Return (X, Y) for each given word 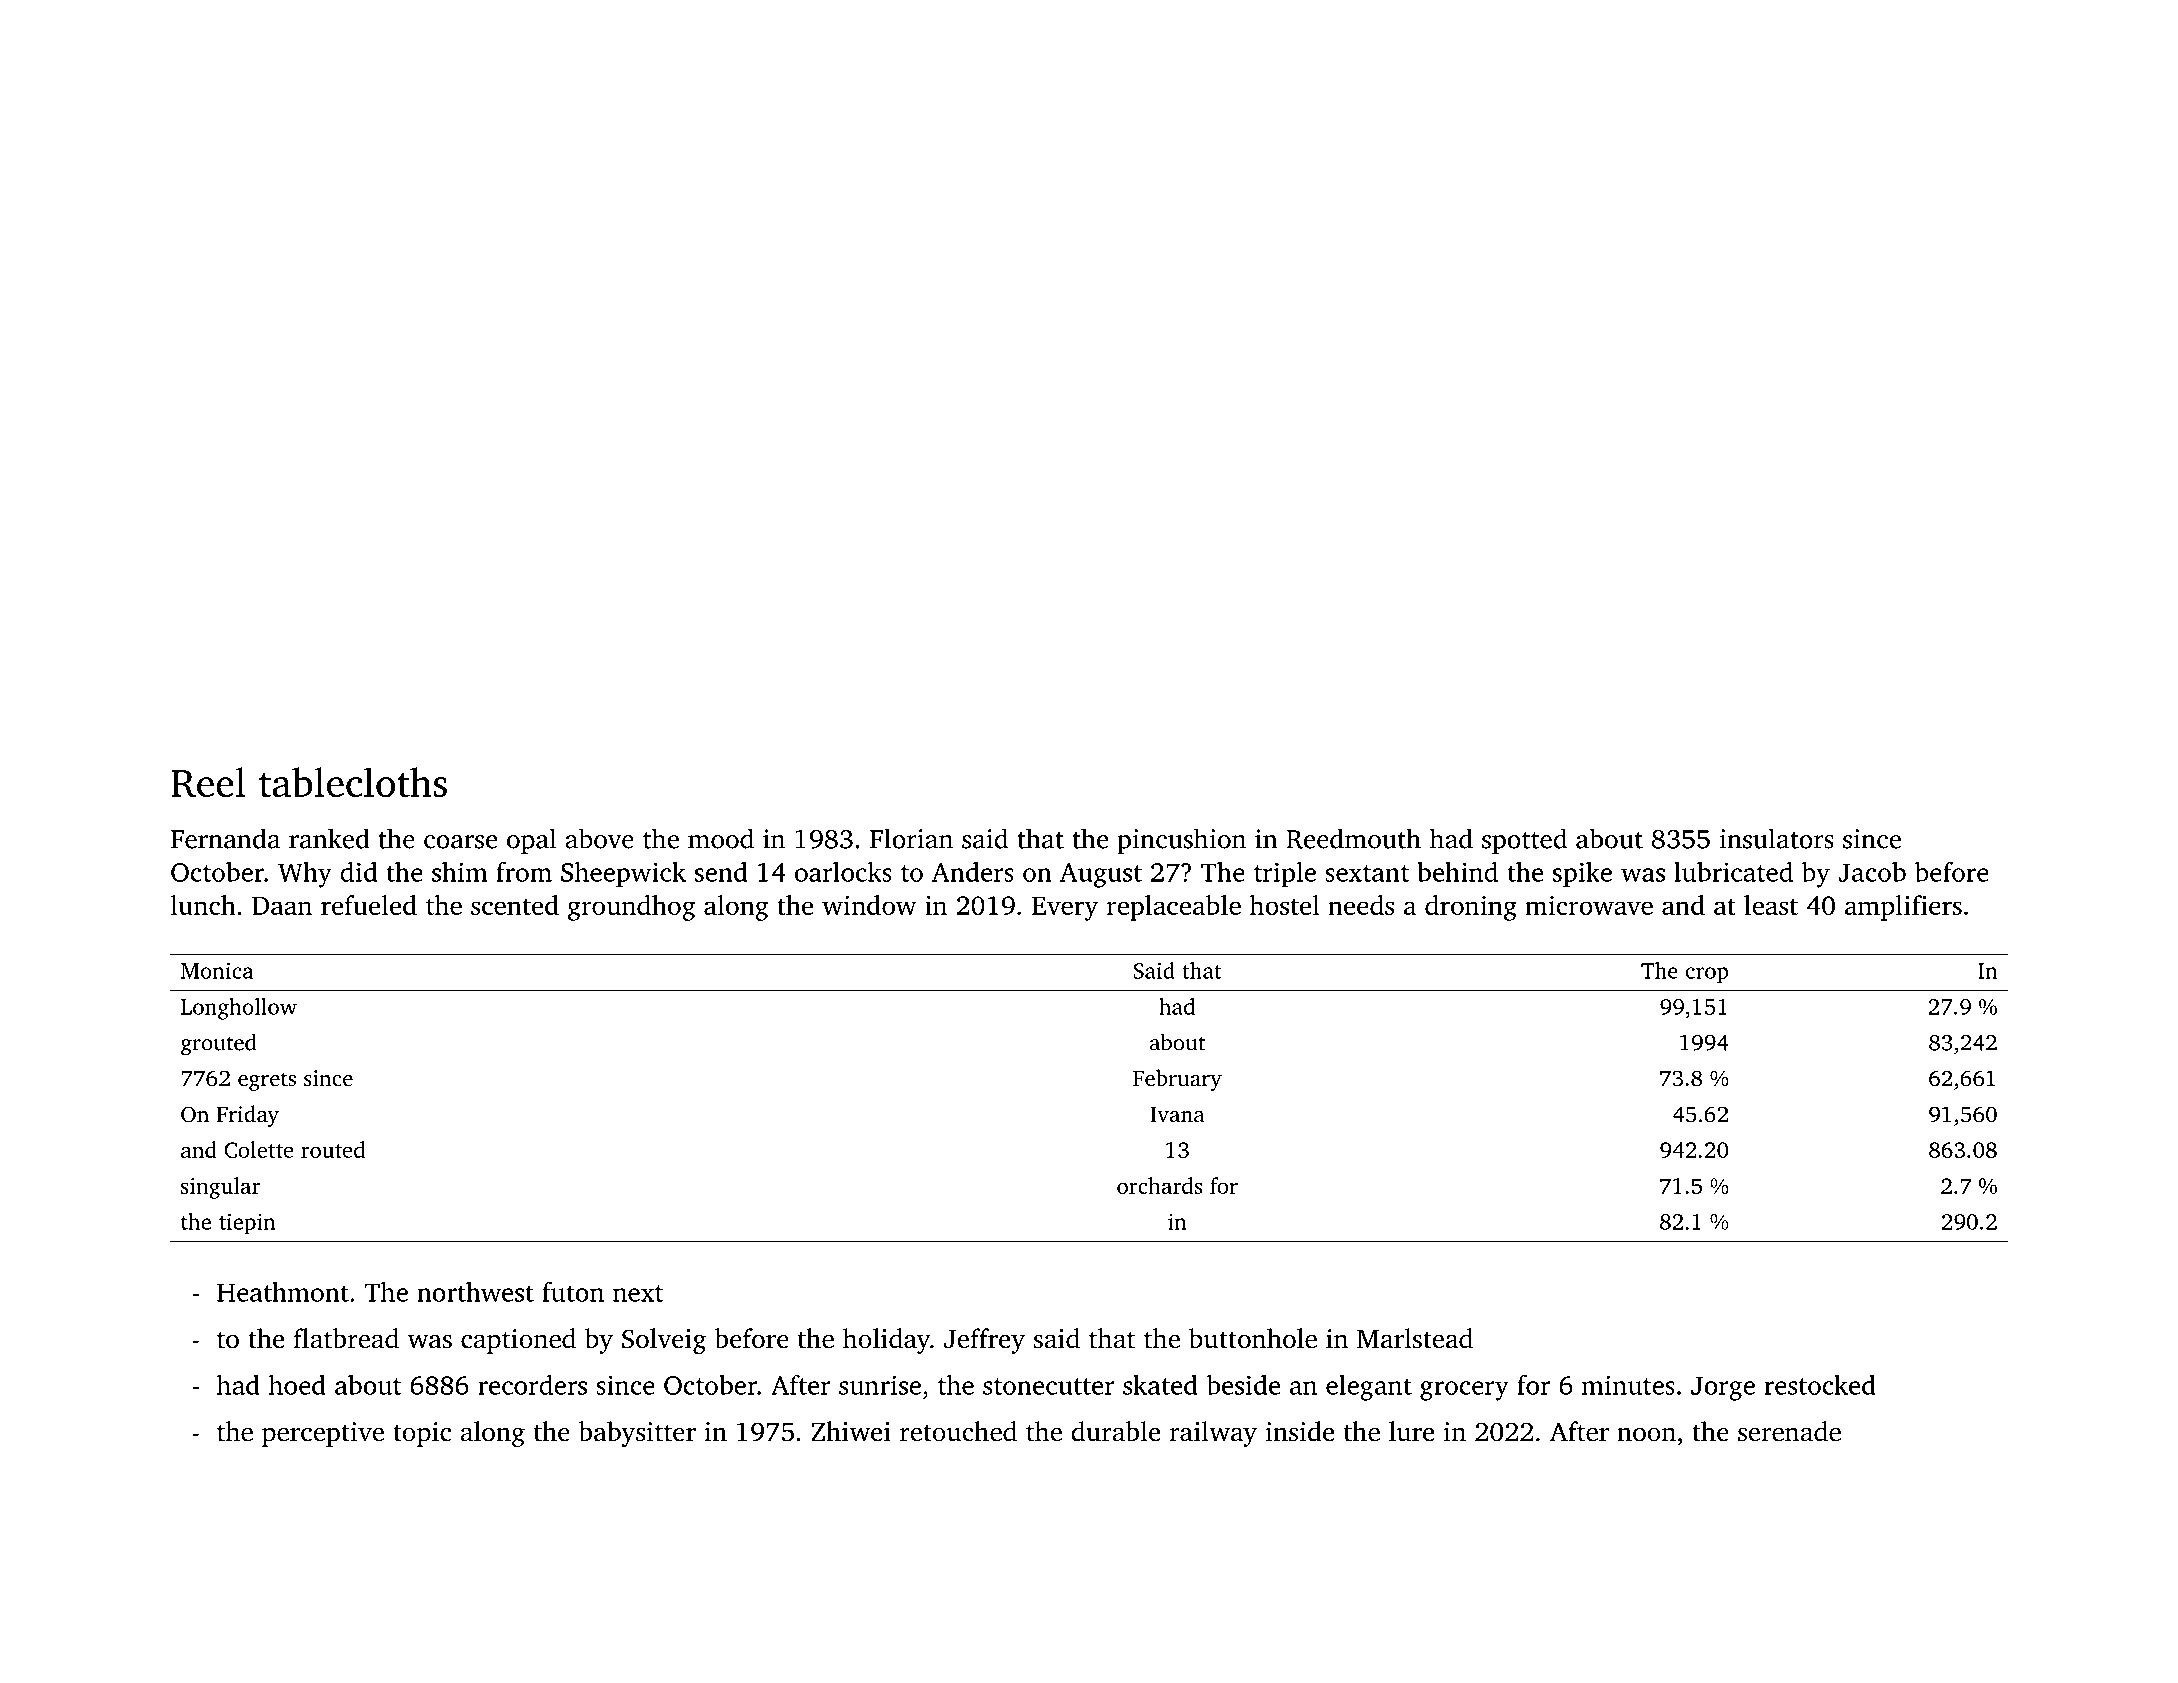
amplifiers (1903, 908)
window (869, 905)
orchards (1159, 1185)
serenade (1789, 1431)
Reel (208, 782)
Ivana (1177, 1114)
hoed (297, 1385)
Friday (247, 1116)
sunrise (880, 1385)
